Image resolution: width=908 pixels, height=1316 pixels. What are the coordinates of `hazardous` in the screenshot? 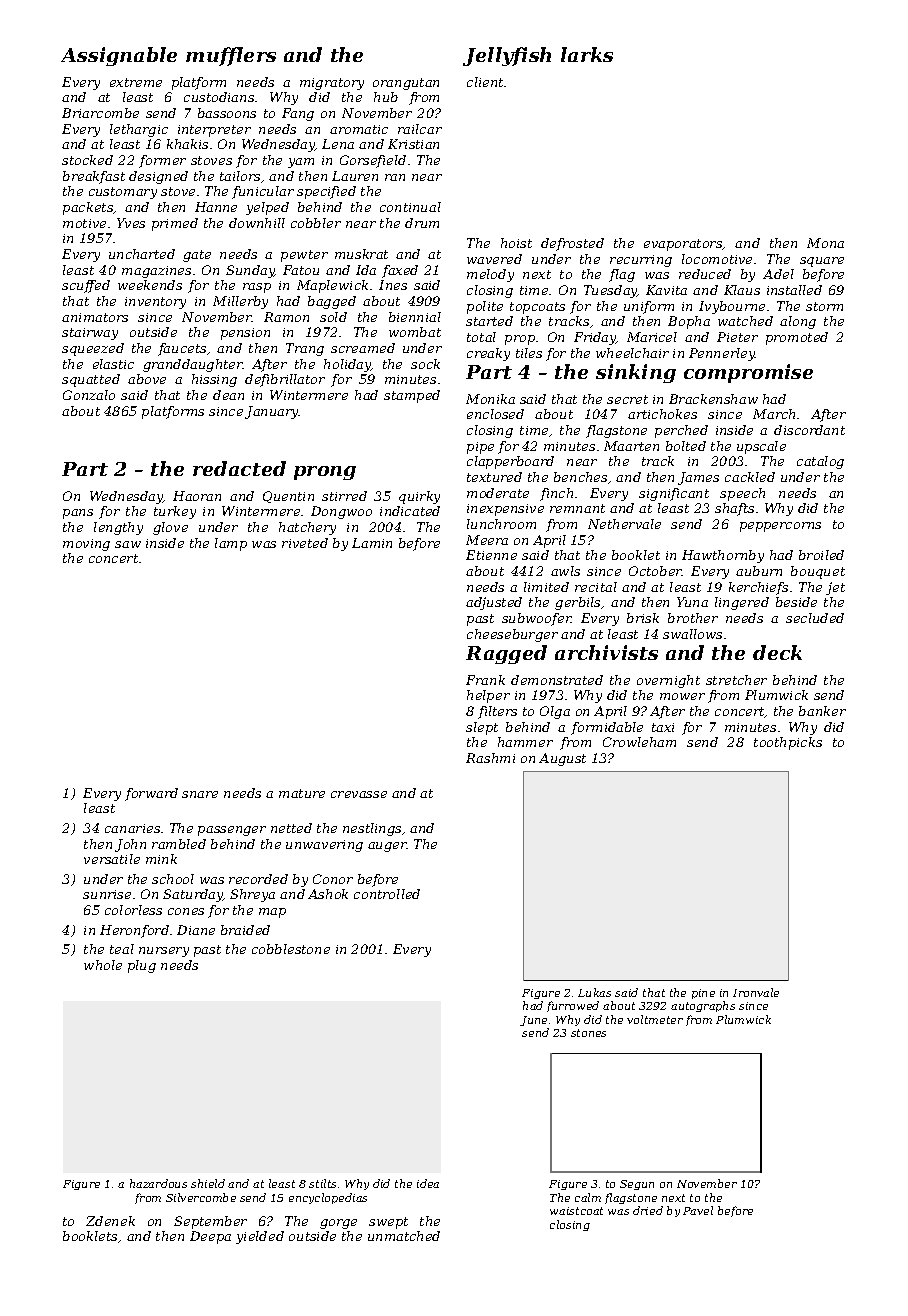 It's located at (158, 1183).
